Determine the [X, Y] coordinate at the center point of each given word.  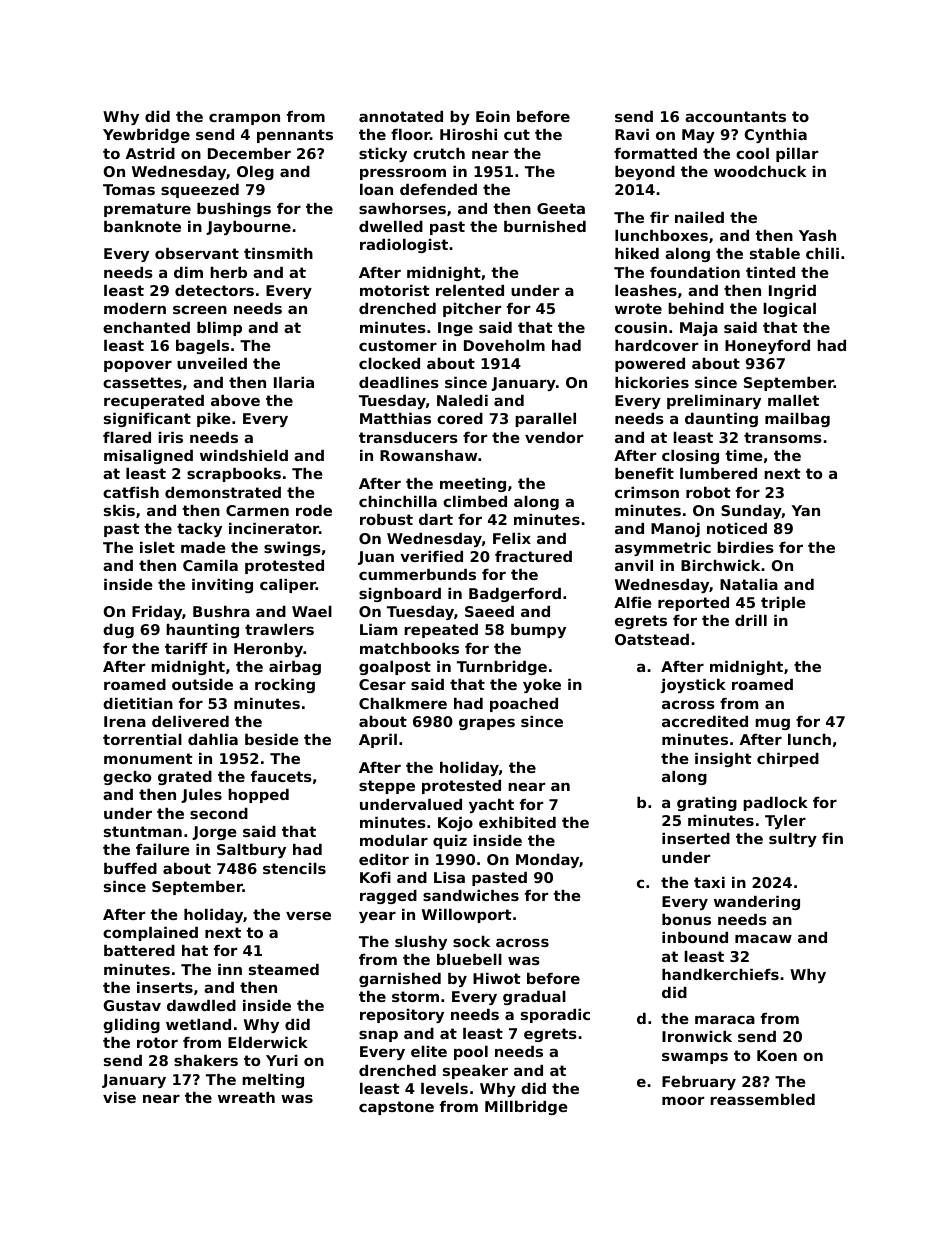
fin [832, 838]
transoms [783, 437]
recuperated [154, 402]
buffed [130, 868]
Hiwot [496, 978]
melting [273, 1081]
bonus [686, 919]
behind [696, 308]
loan [376, 189]
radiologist [404, 246]
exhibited [517, 822]
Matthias [395, 418]
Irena [125, 721]
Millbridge [526, 1108]
